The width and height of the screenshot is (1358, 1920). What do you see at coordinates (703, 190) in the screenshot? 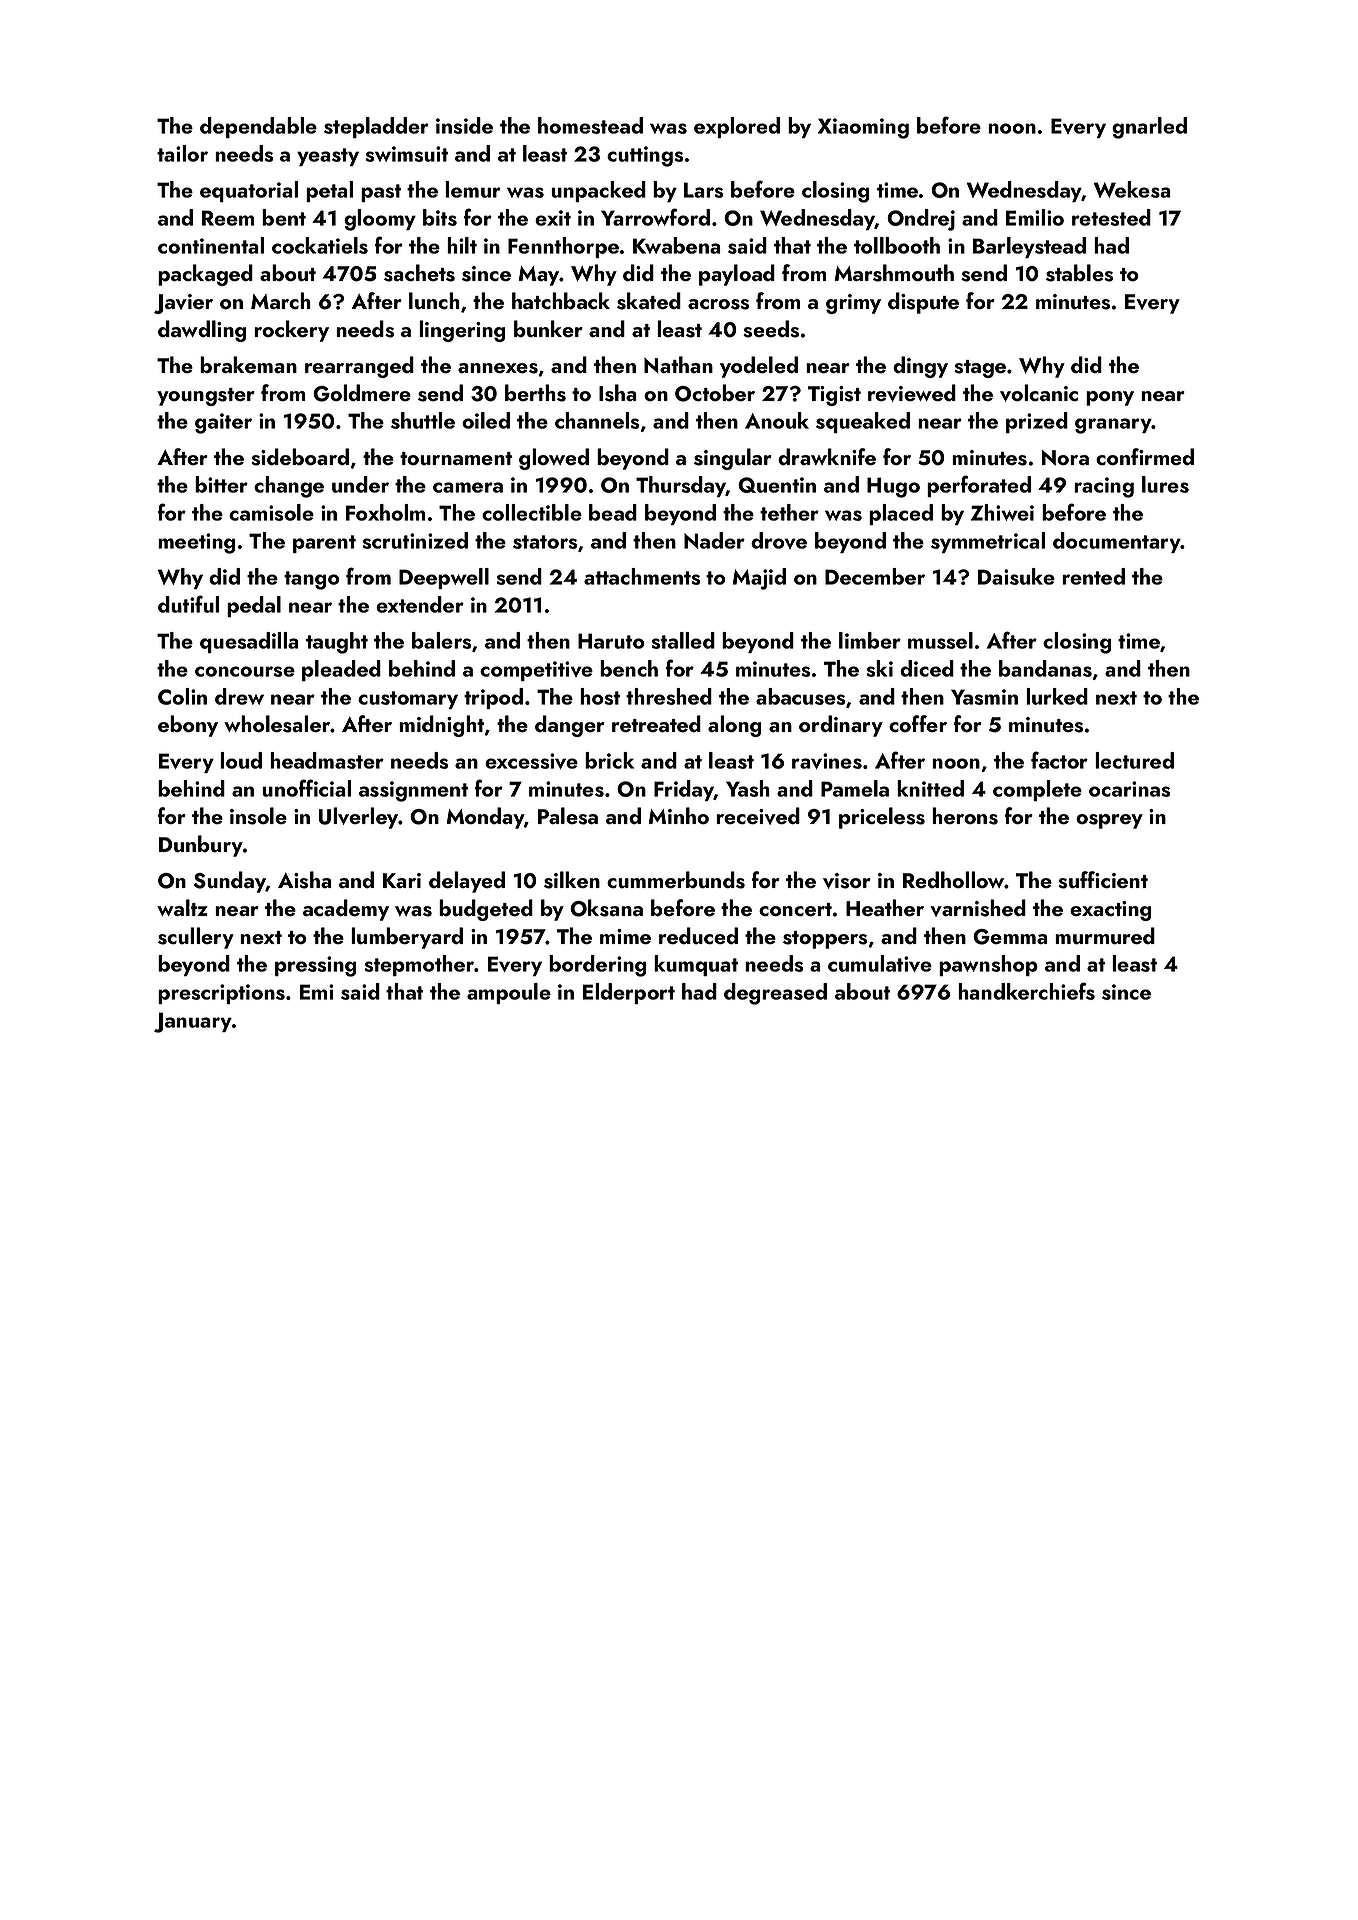
I see `Lars` at bounding box center [703, 190].
